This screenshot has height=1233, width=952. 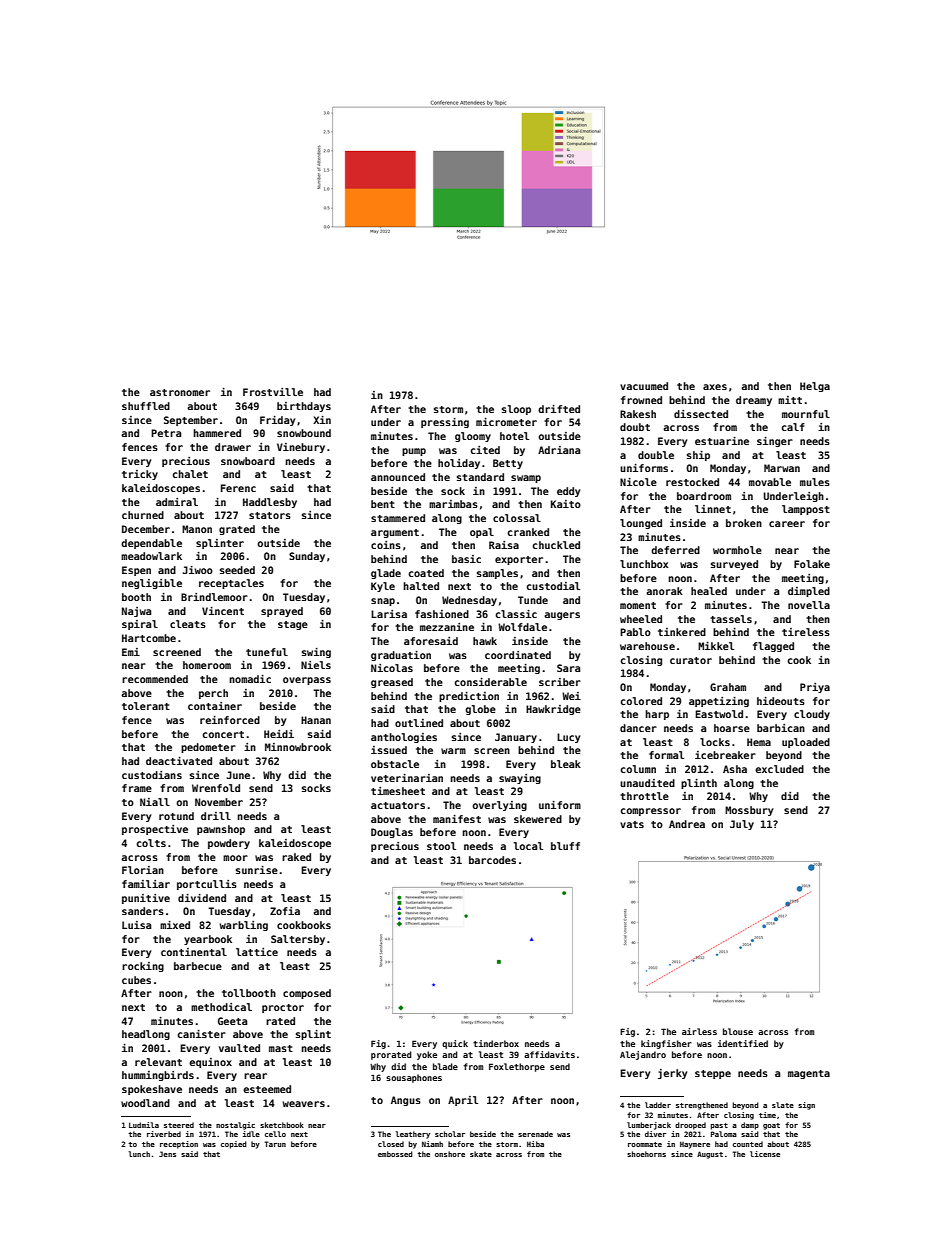 I want to click on axes, so click(x=715, y=387).
